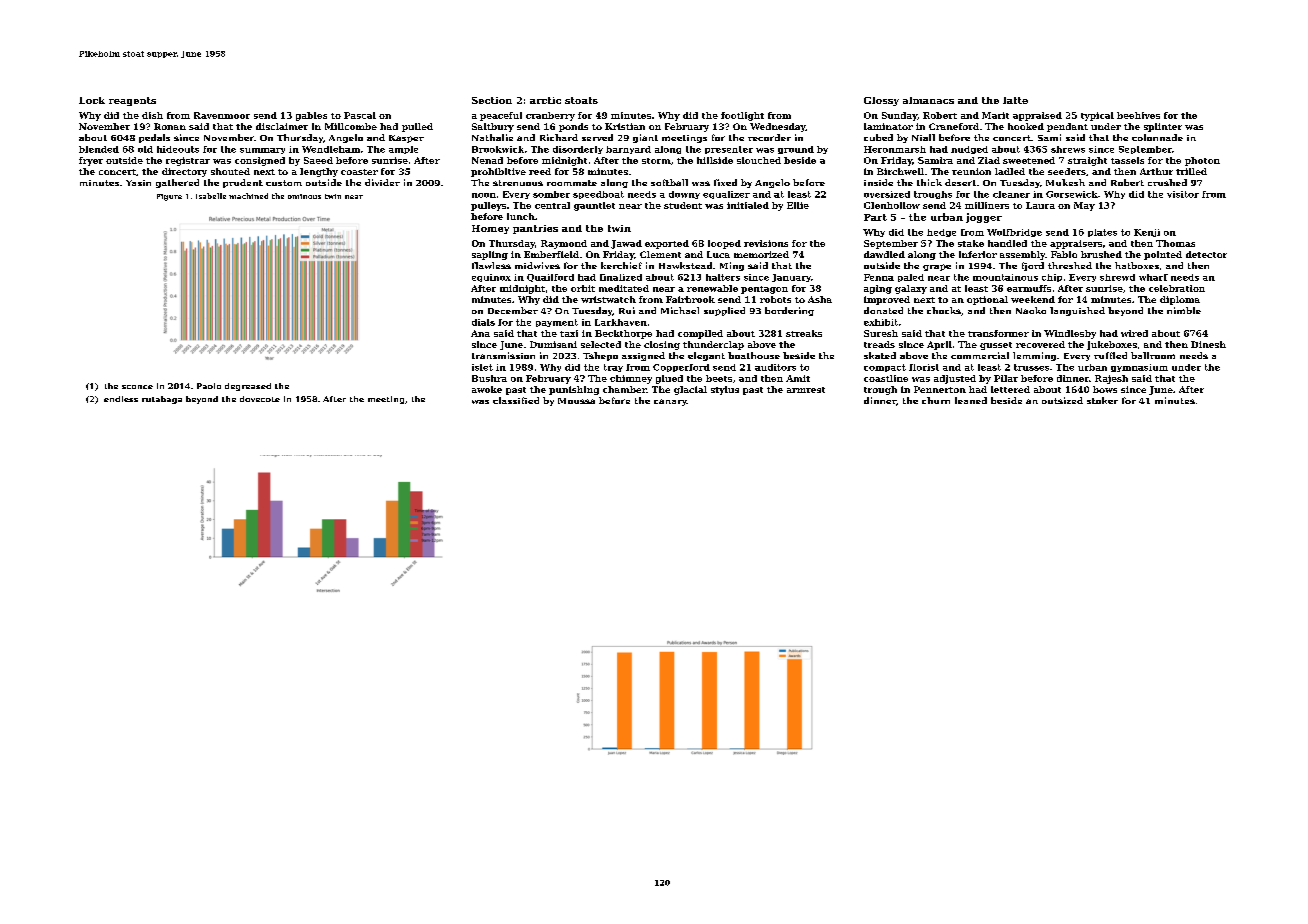 This page has width=1308, height=924. What do you see at coordinates (726, 195) in the page?
I see `equalizer` at bounding box center [726, 195].
